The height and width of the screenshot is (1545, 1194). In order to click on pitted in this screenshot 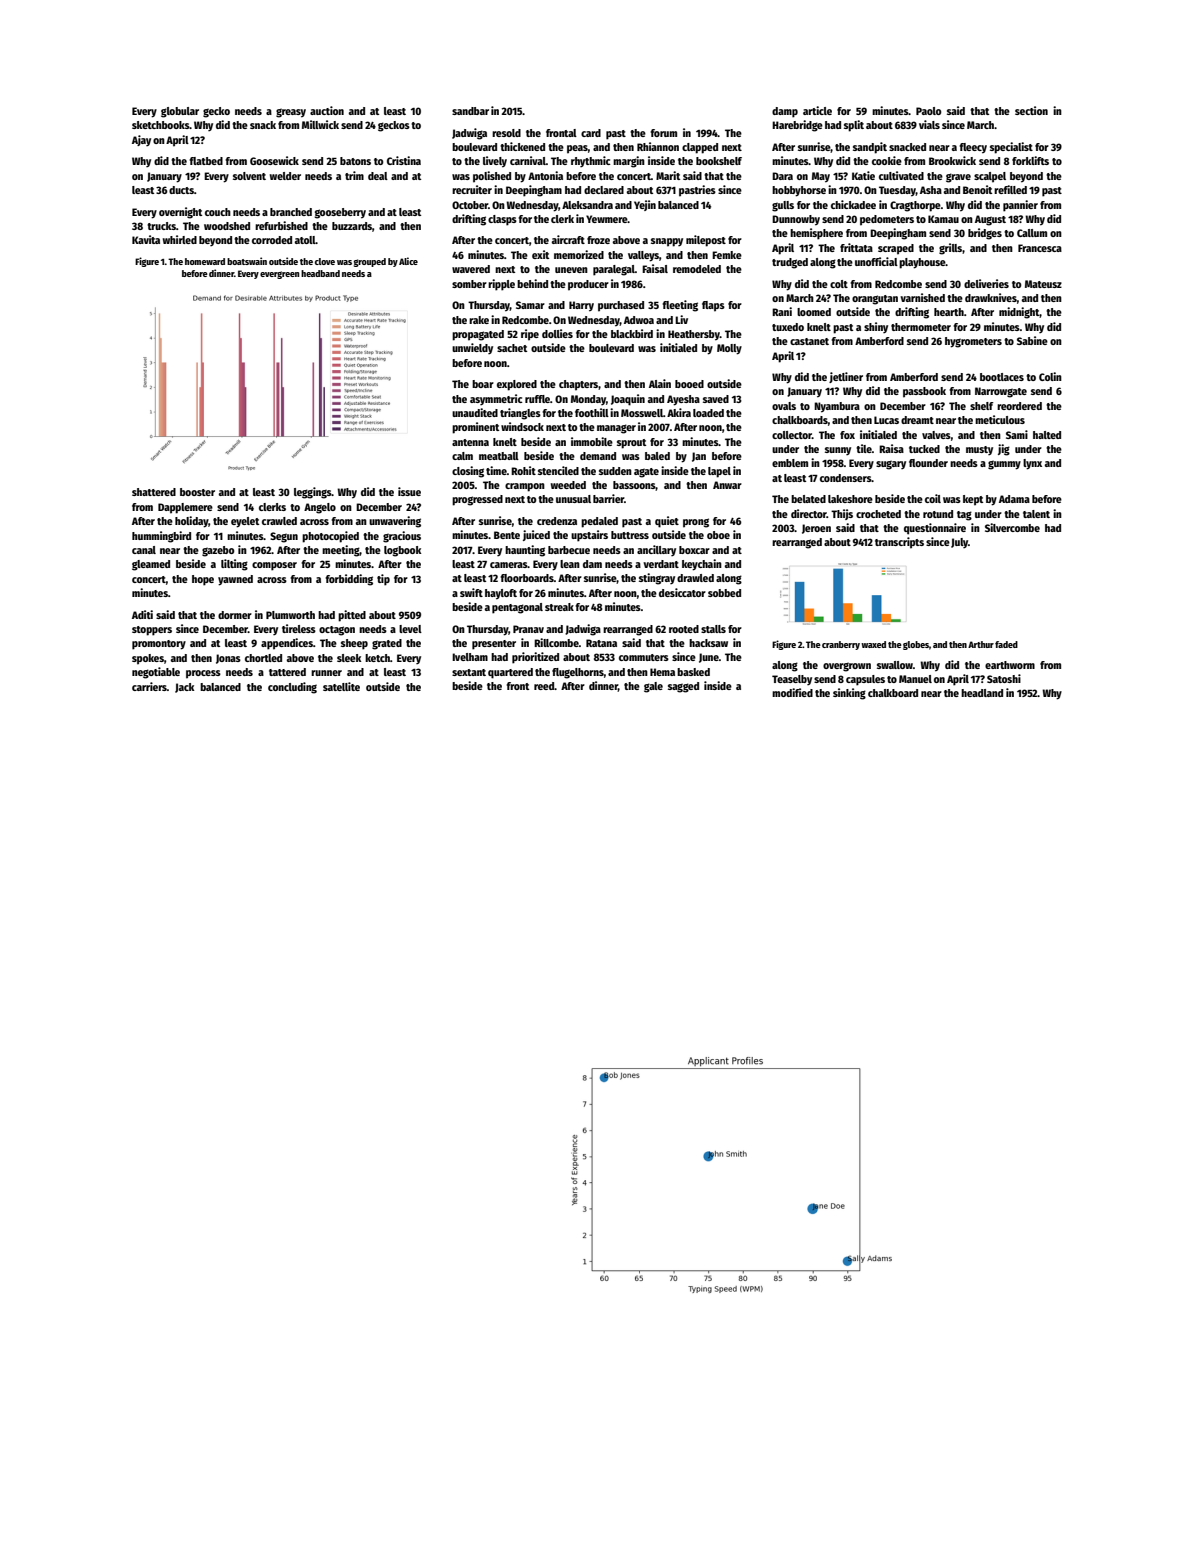, I will do `click(352, 616)`.
